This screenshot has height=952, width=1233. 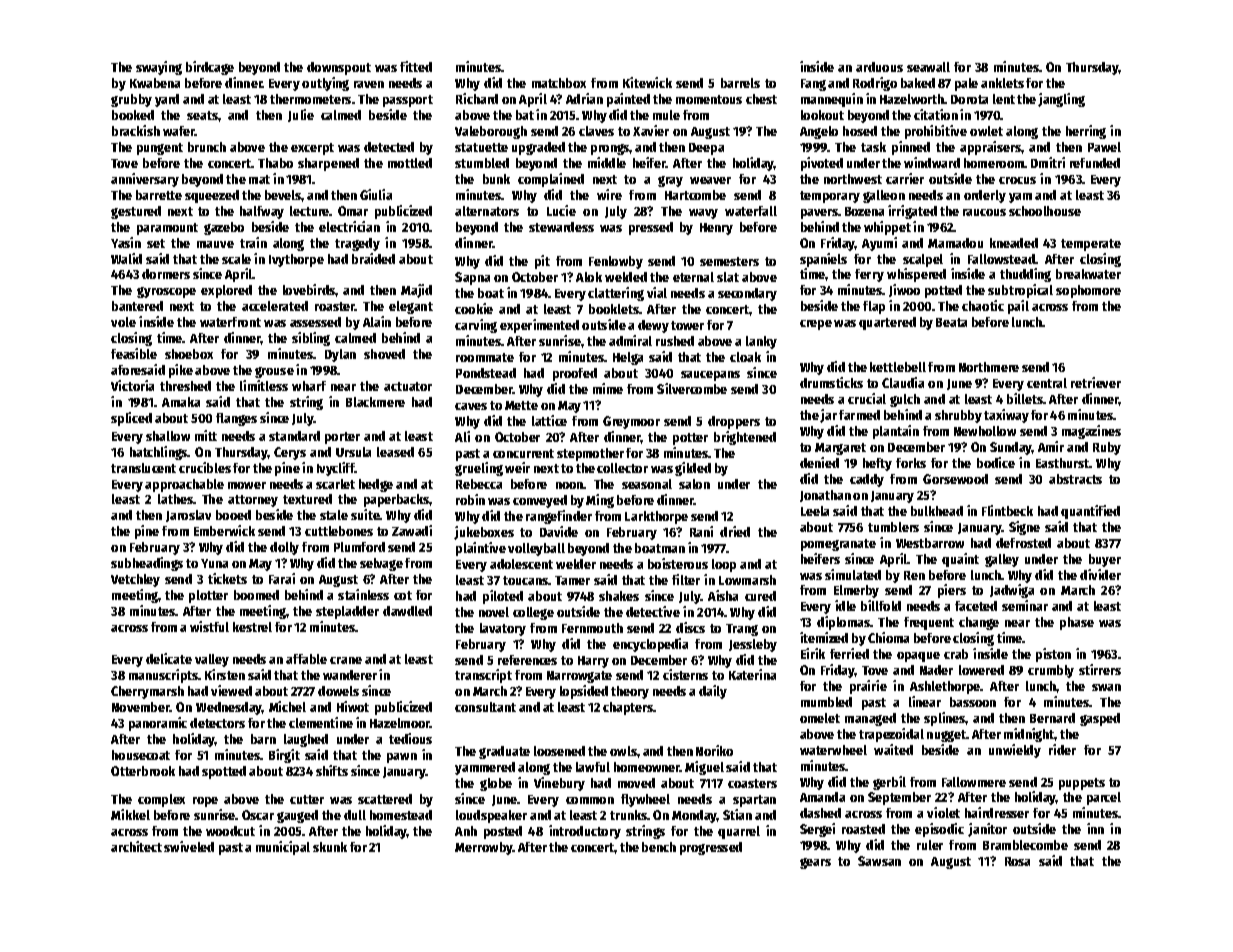 I want to click on graduate, so click(x=504, y=752).
